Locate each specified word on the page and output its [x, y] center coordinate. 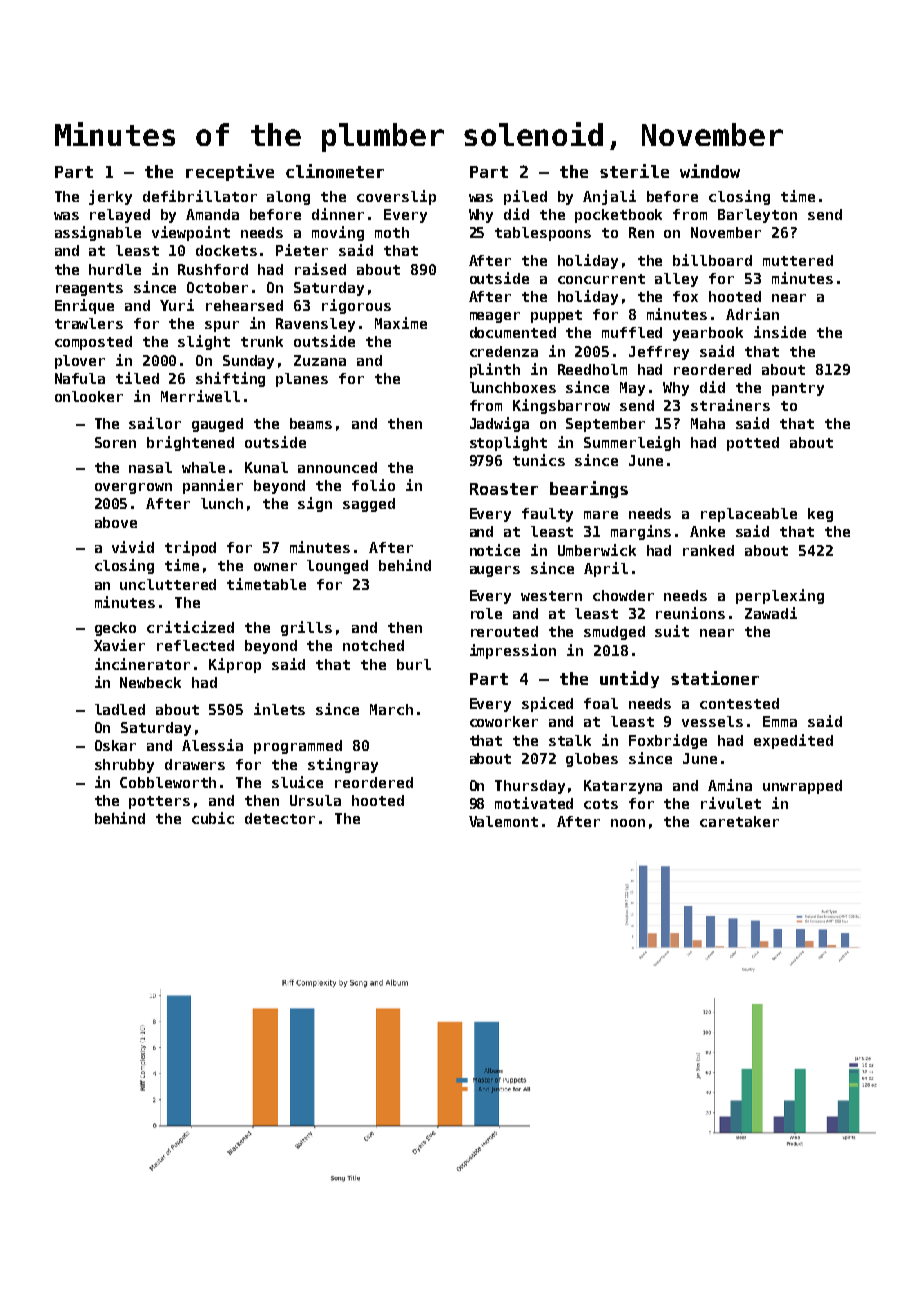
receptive [230, 172]
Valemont [503, 821]
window [710, 171]
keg [820, 515]
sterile [634, 171]
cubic [213, 818]
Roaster [504, 489]
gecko [115, 629]
